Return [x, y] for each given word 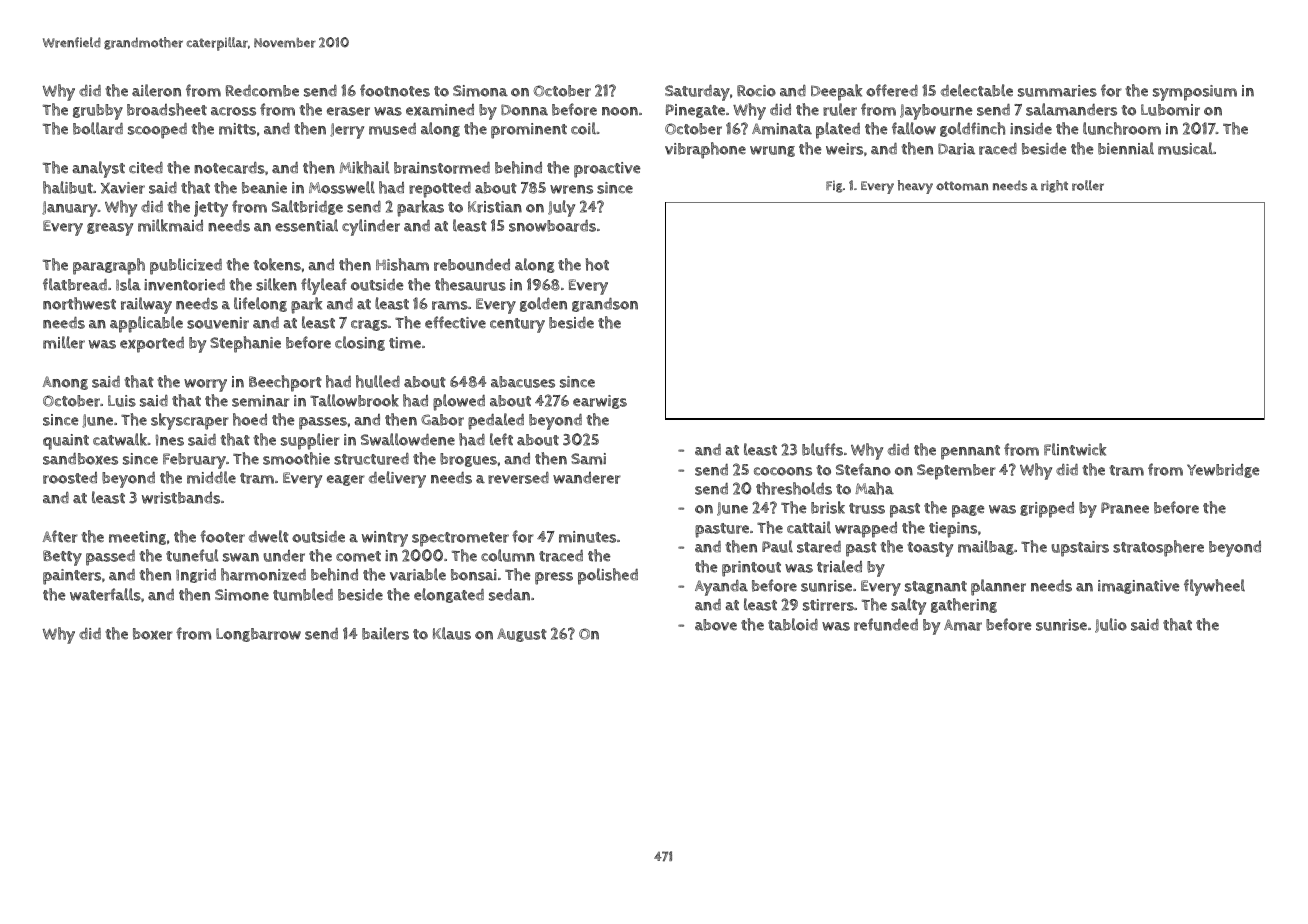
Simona [480, 91]
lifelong [260, 304]
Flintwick [1075, 449]
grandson [605, 305]
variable [418, 574]
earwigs [600, 402]
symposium [1195, 93]
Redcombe [262, 91]
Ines [170, 440]
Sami [588, 459]
